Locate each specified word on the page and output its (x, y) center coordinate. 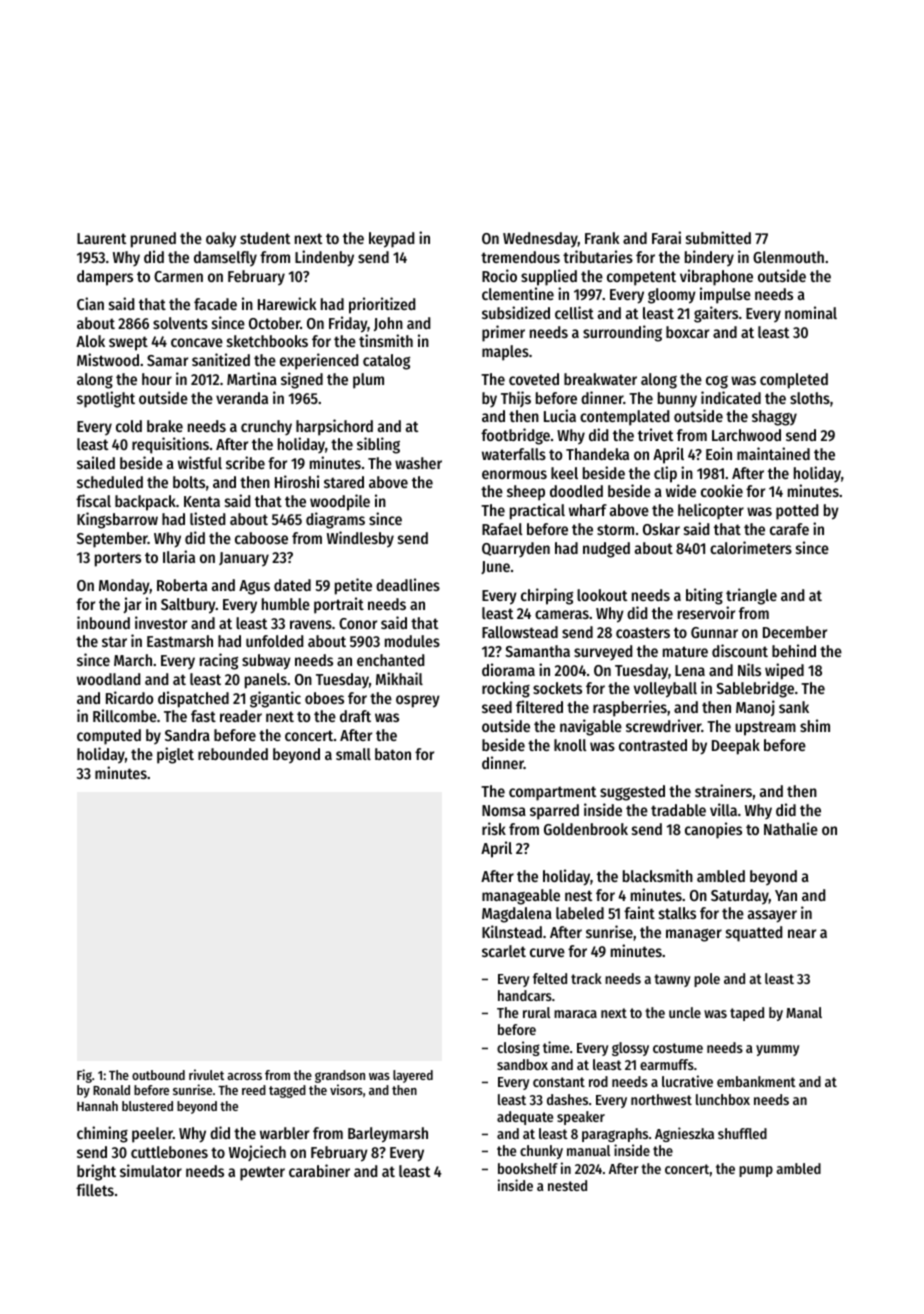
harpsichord (334, 427)
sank (794, 707)
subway (266, 662)
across (244, 1076)
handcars (525, 995)
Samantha (537, 651)
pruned (153, 240)
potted (797, 512)
